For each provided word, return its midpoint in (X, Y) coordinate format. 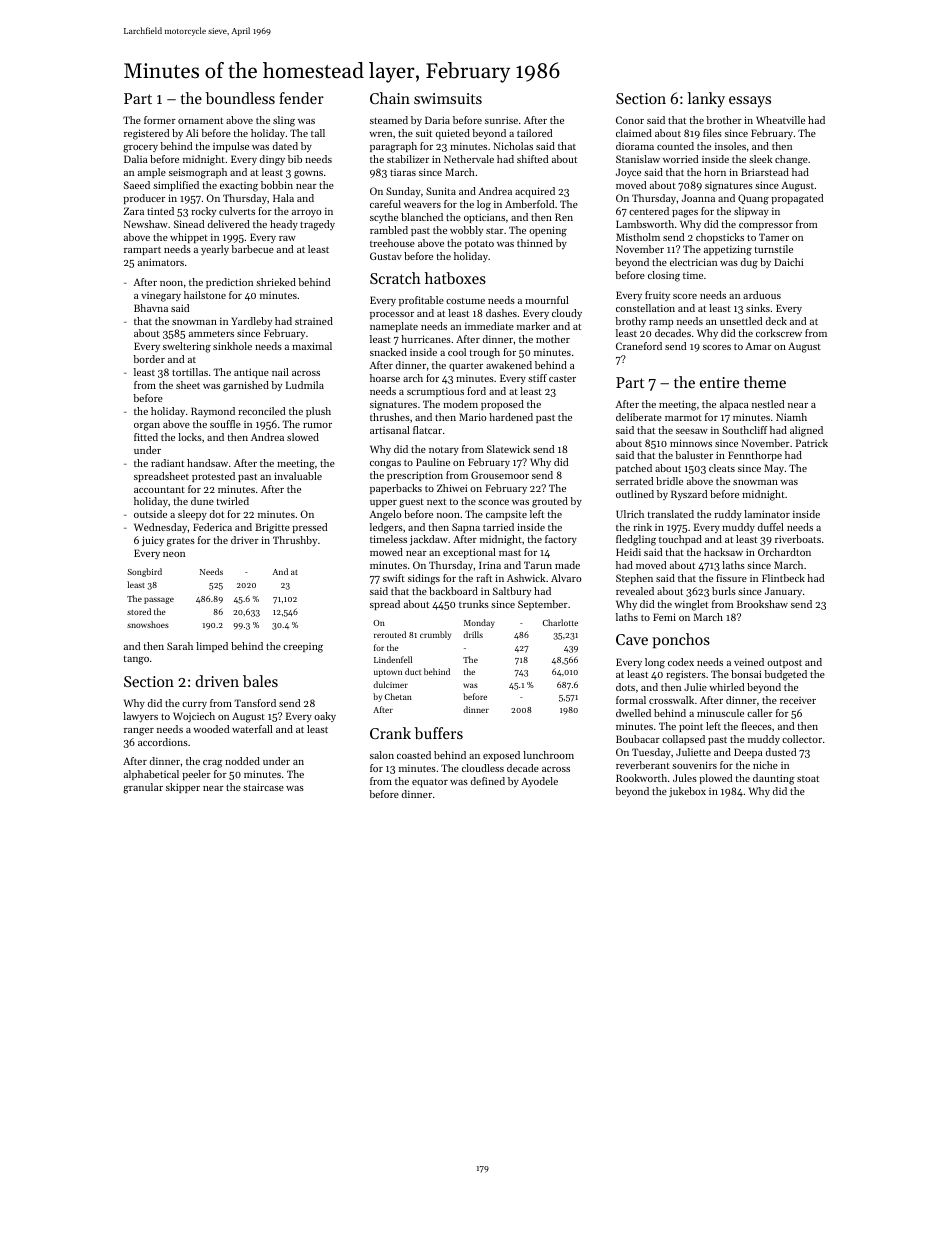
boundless (240, 98)
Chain (390, 98)
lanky (706, 100)
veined (749, 662)
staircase (263, 787)
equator (430, 783)
